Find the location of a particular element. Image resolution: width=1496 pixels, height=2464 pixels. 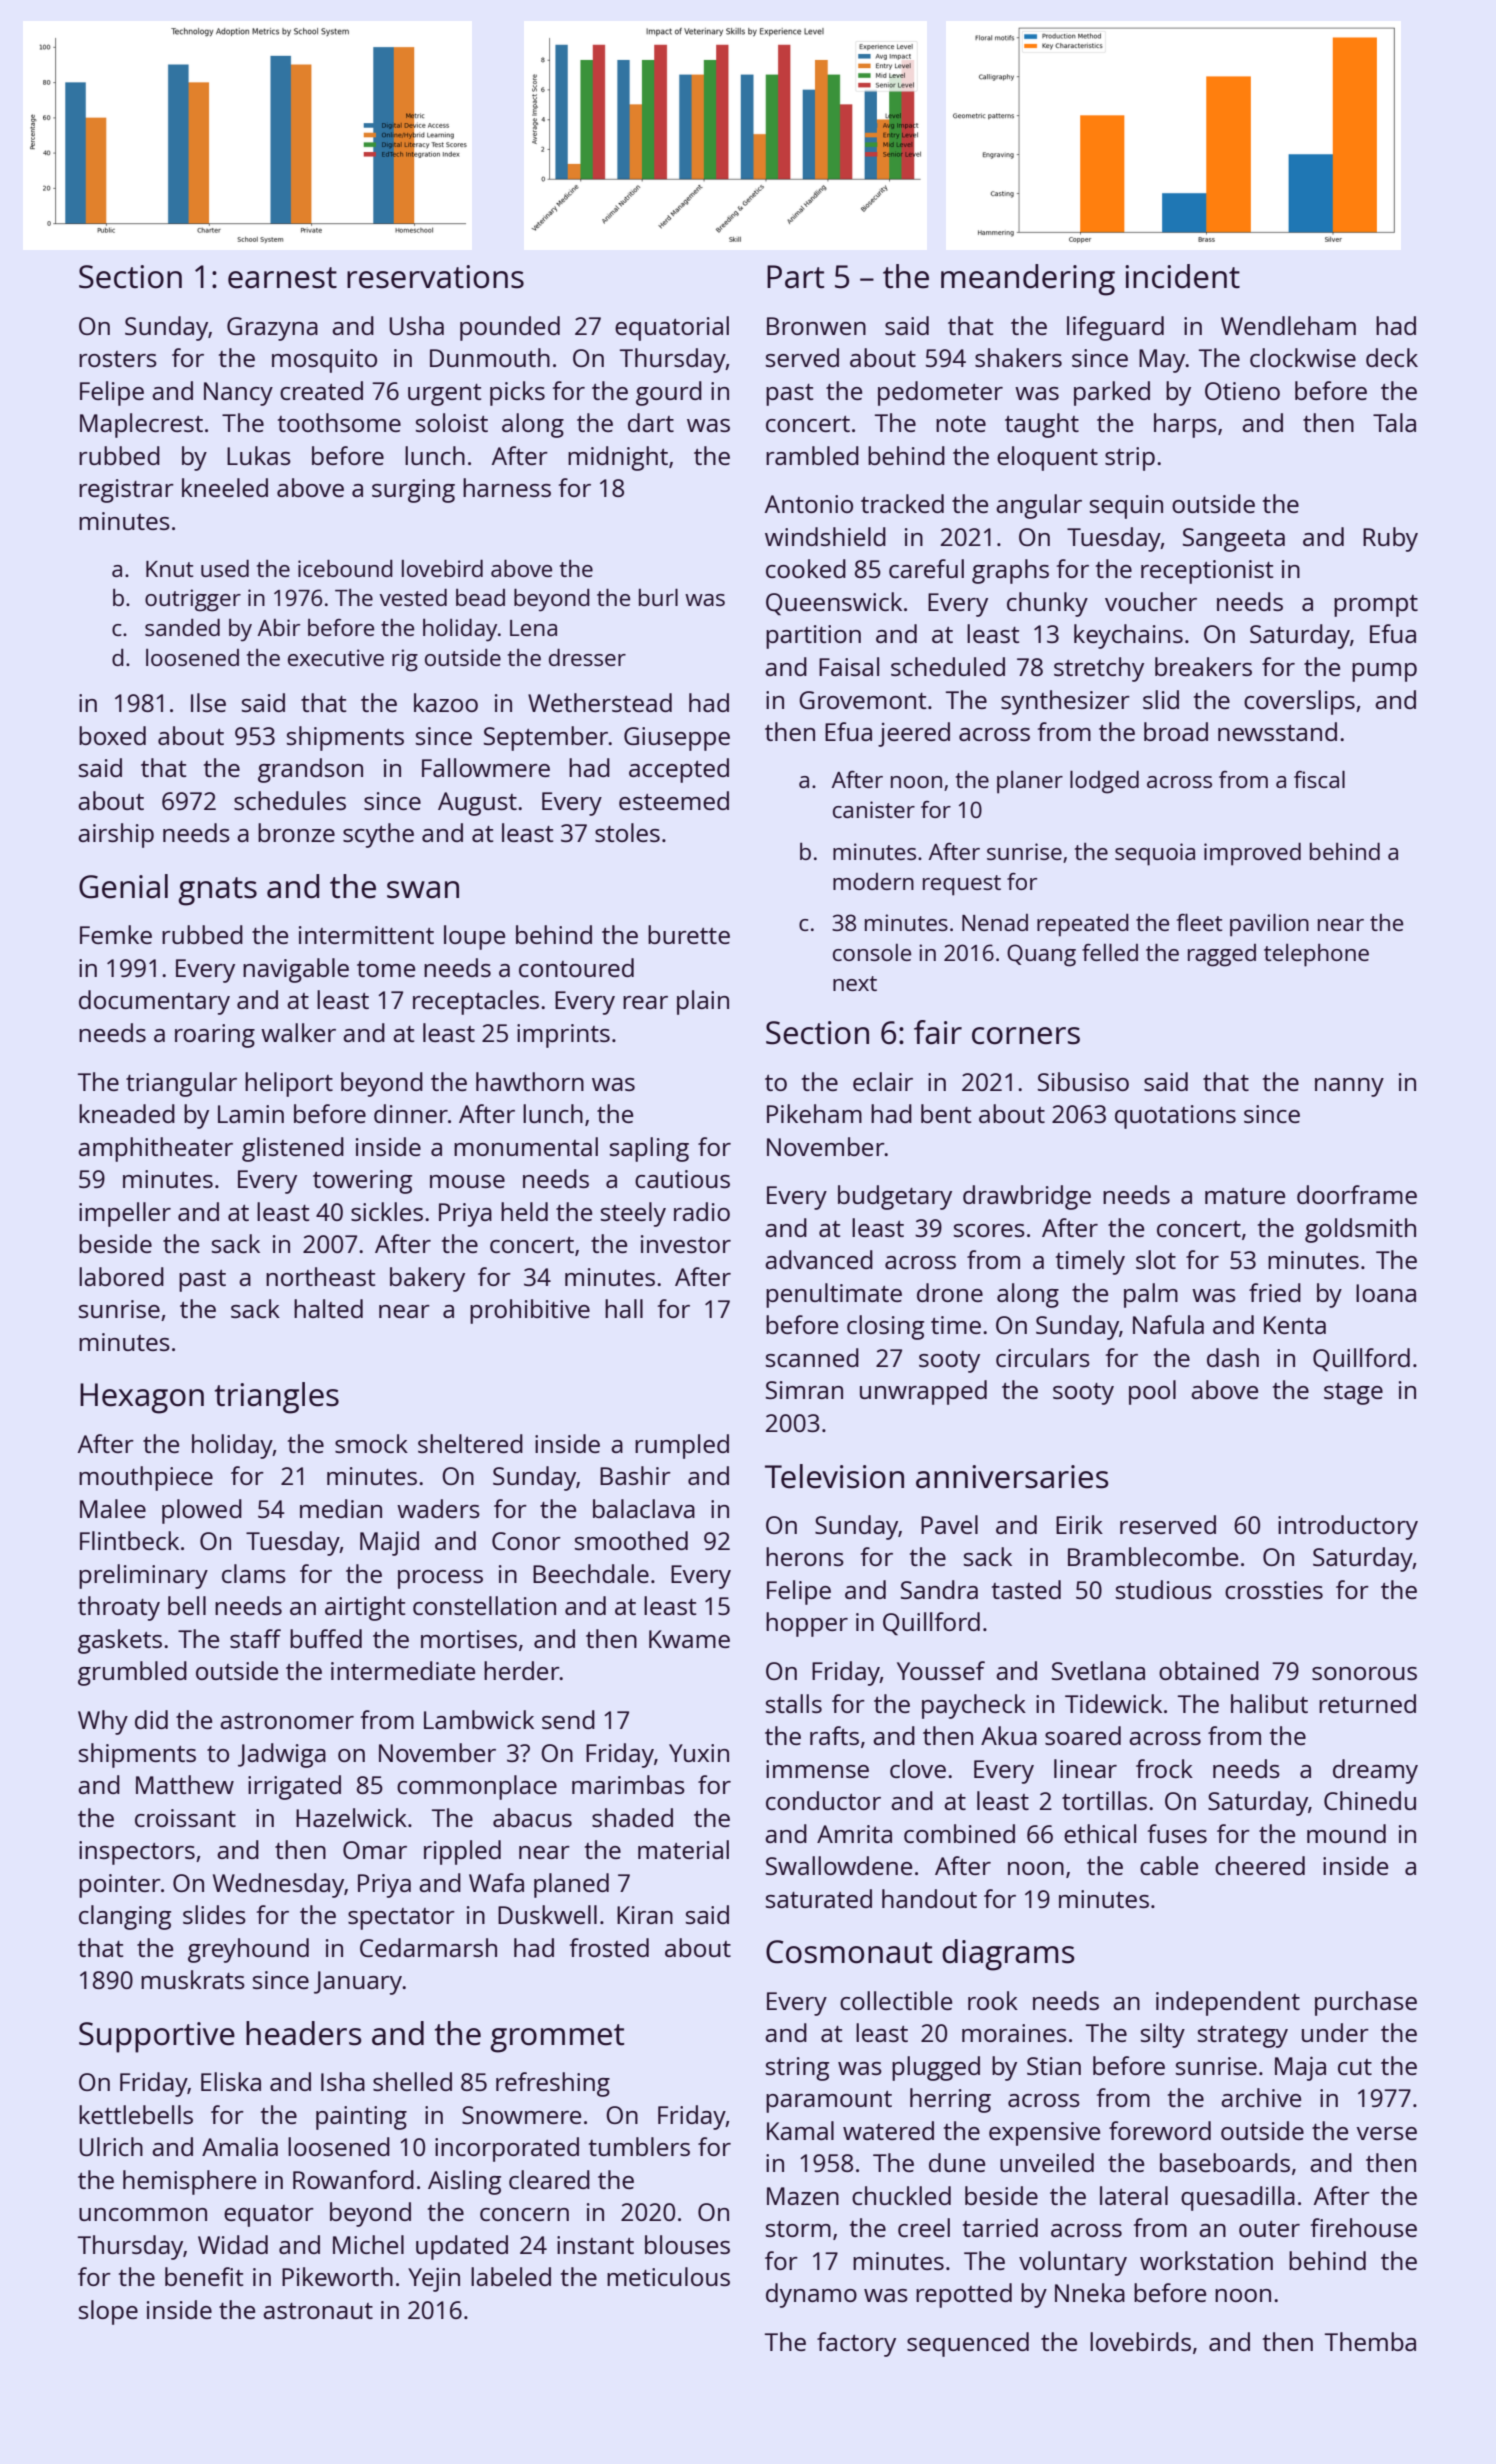

Lena is located at coordinates (533, 628).
